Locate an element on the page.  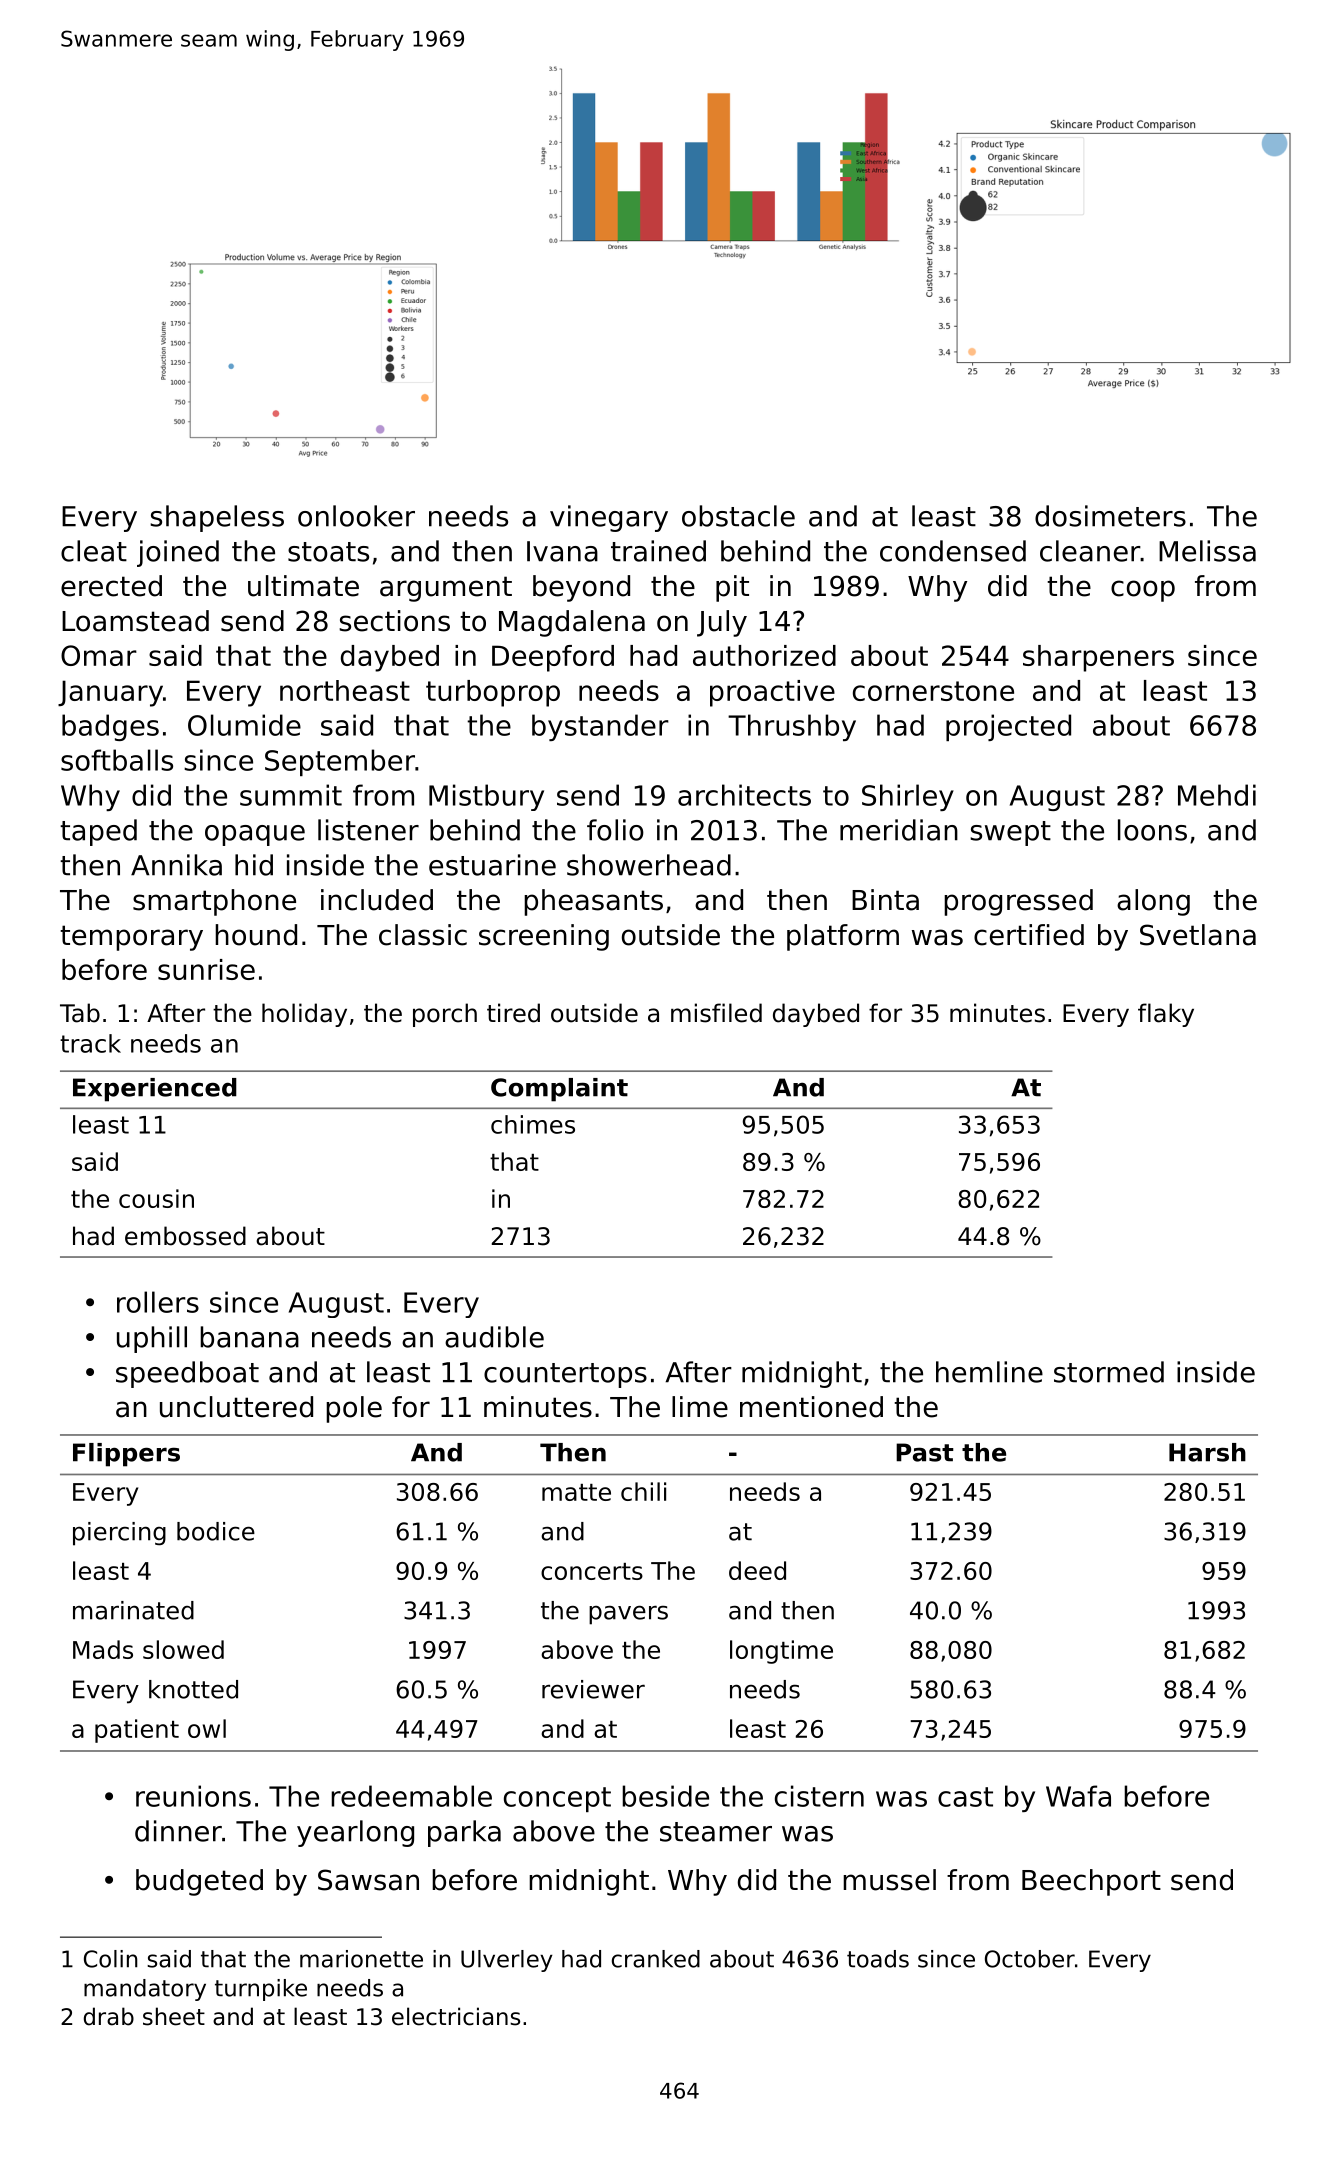
Wafa is located at coordinates (1078, 1796).
